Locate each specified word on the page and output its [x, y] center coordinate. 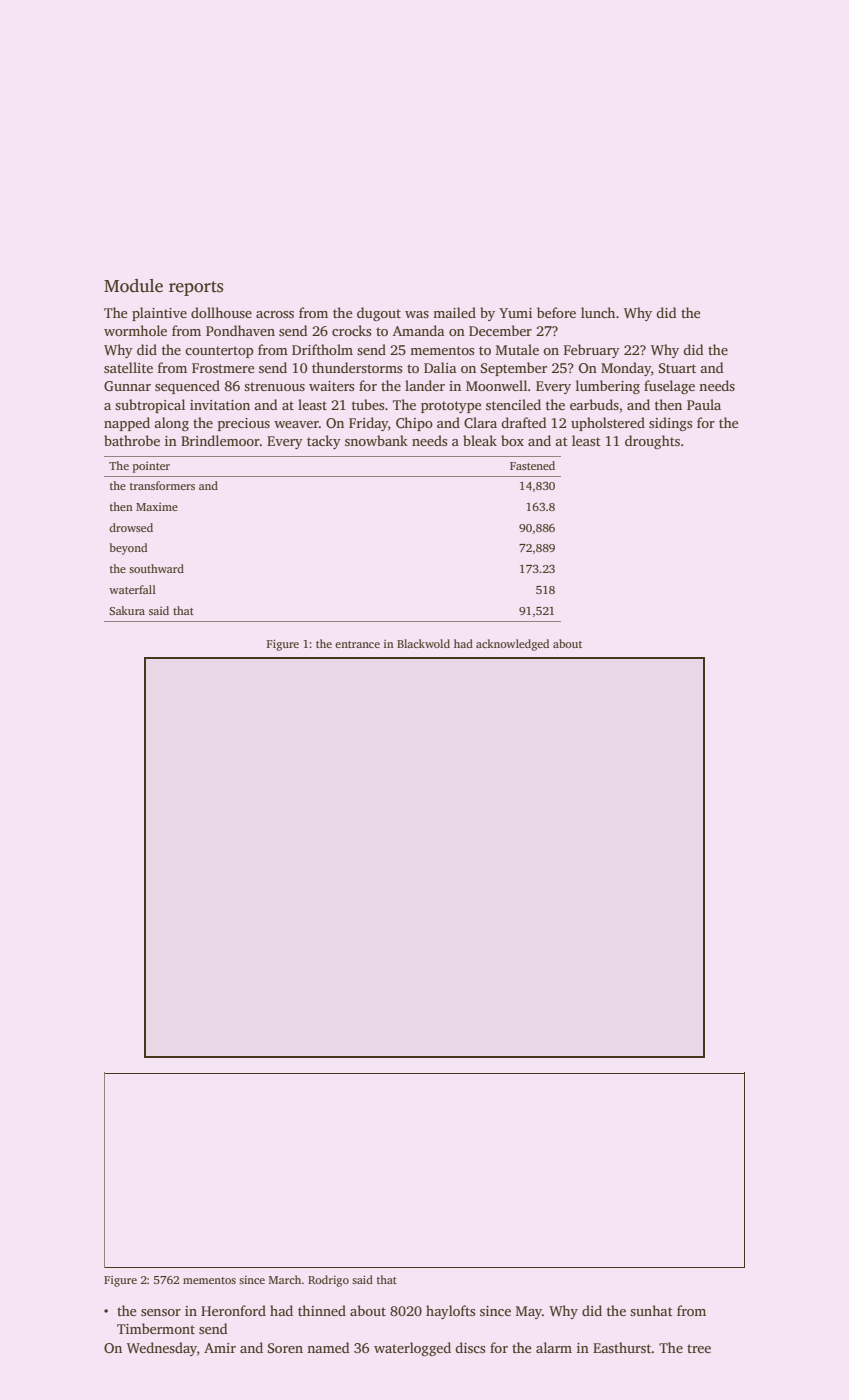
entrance [357, 644]
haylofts [450, 1312]
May [529, 1312]
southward [156, 568]
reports [196, 288]
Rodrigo [328, 1281]
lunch [598, 312]
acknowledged [512, 645]
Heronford [233, 1310]
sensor [161, 1312]
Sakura [127, 610]
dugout [379, 314]
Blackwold [423, 643]
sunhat [651, 1310]
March [285, 1279]
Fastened [532, 465]
